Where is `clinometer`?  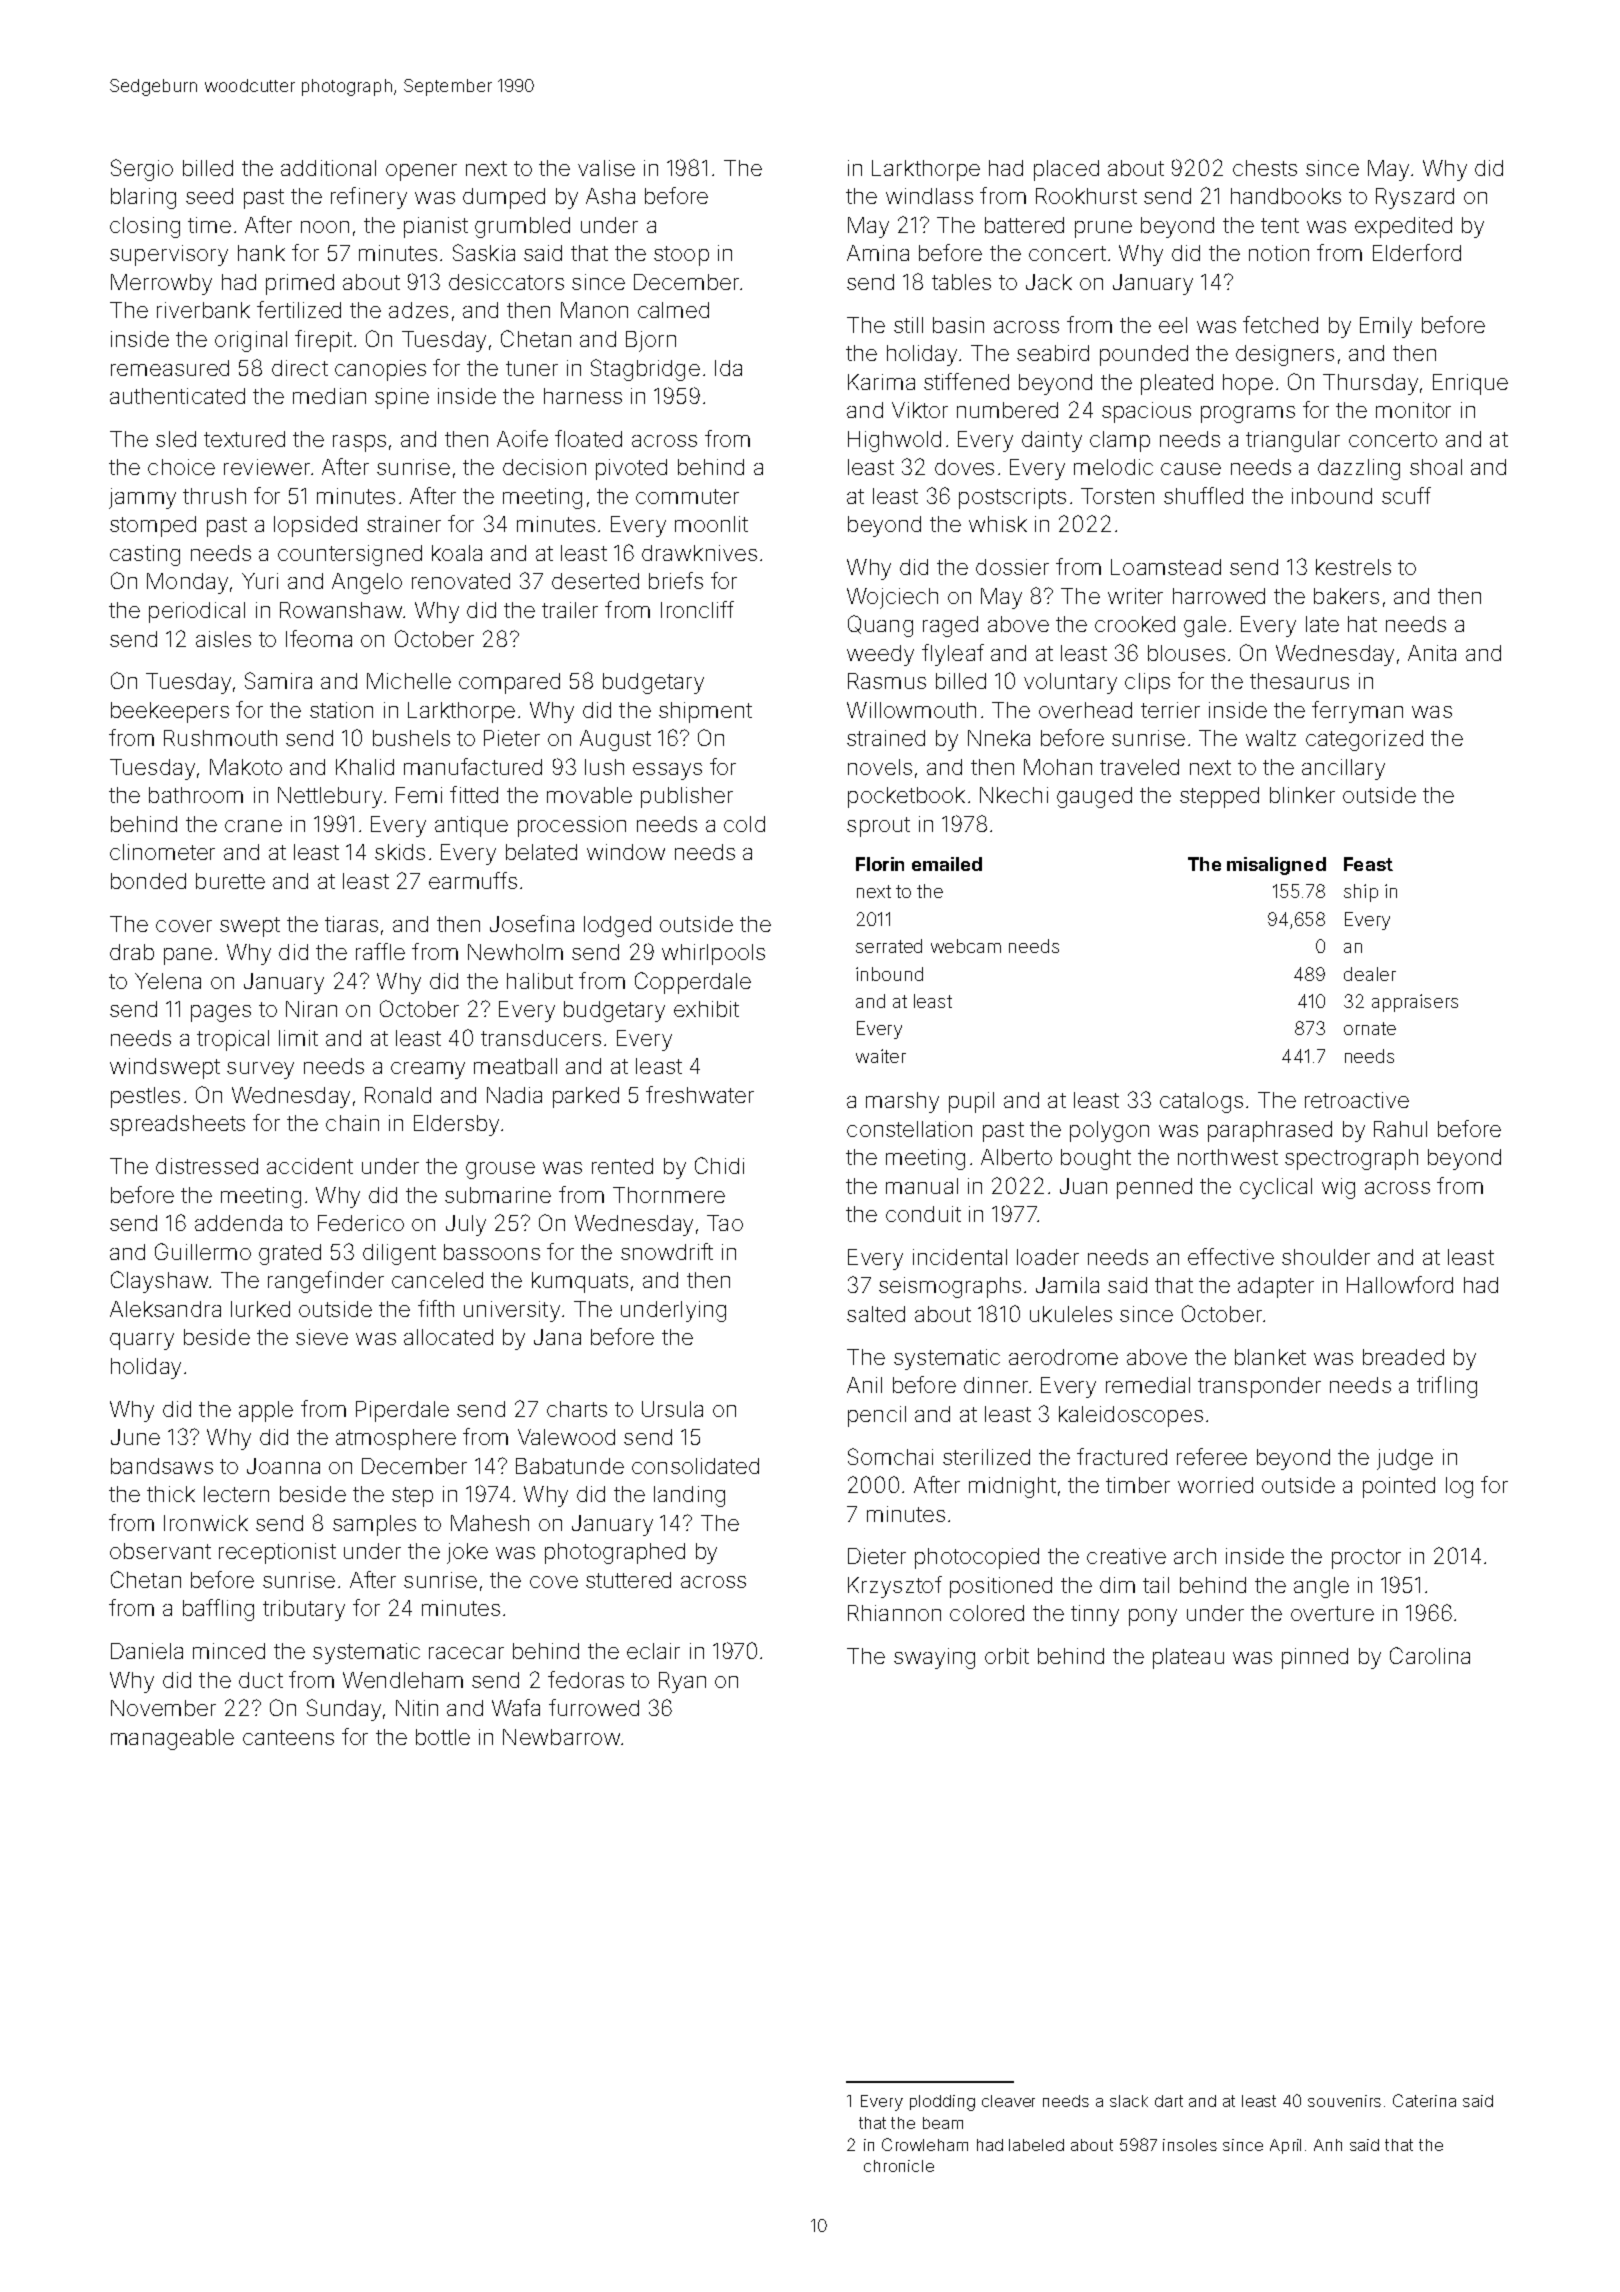 clinometer is located at coordinates (162, 852).
